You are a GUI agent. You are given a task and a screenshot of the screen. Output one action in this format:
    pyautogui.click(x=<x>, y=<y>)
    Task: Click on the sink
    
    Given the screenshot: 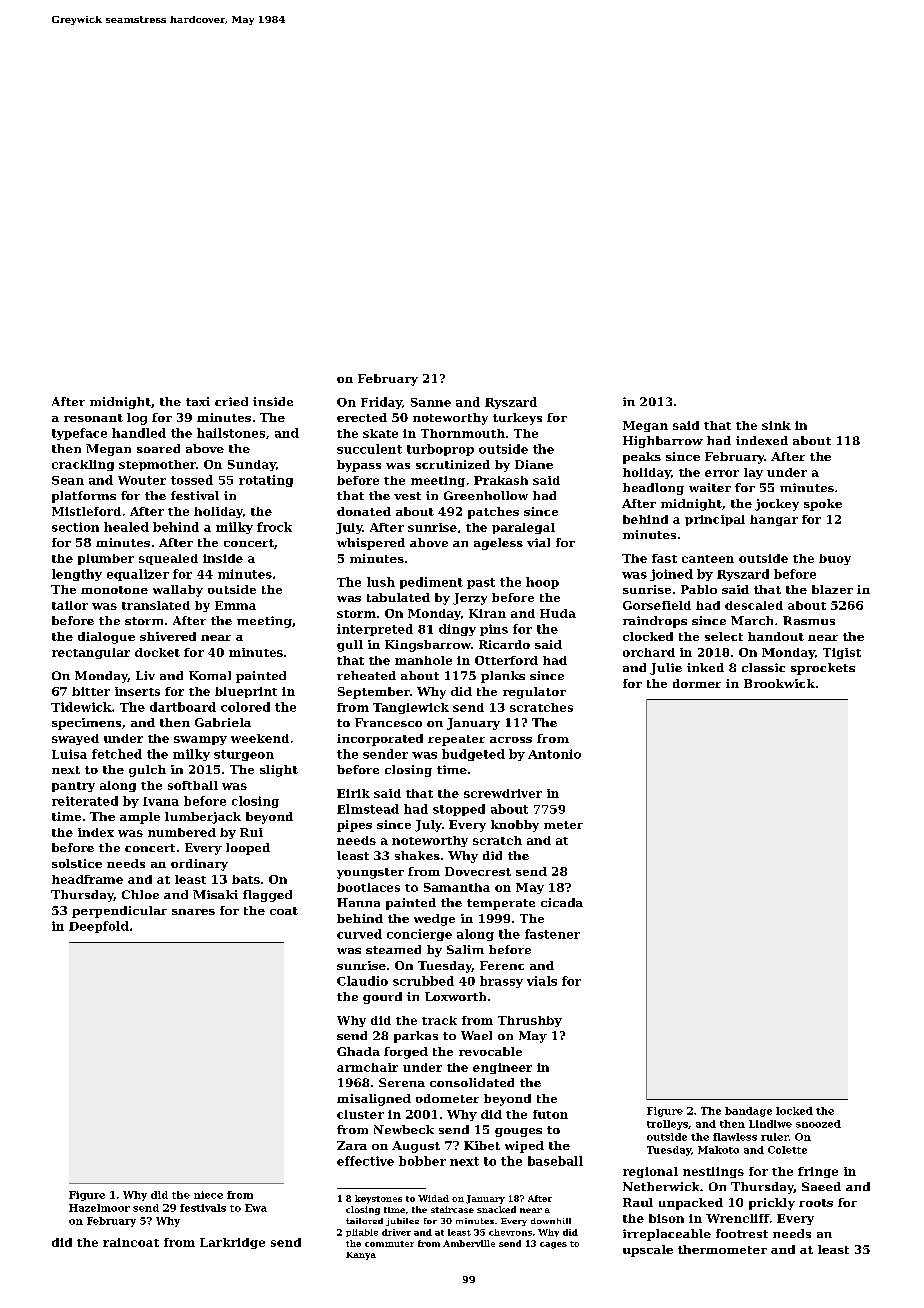 What is the action you would take?
    pyautogui.click(x=776, y=425)
